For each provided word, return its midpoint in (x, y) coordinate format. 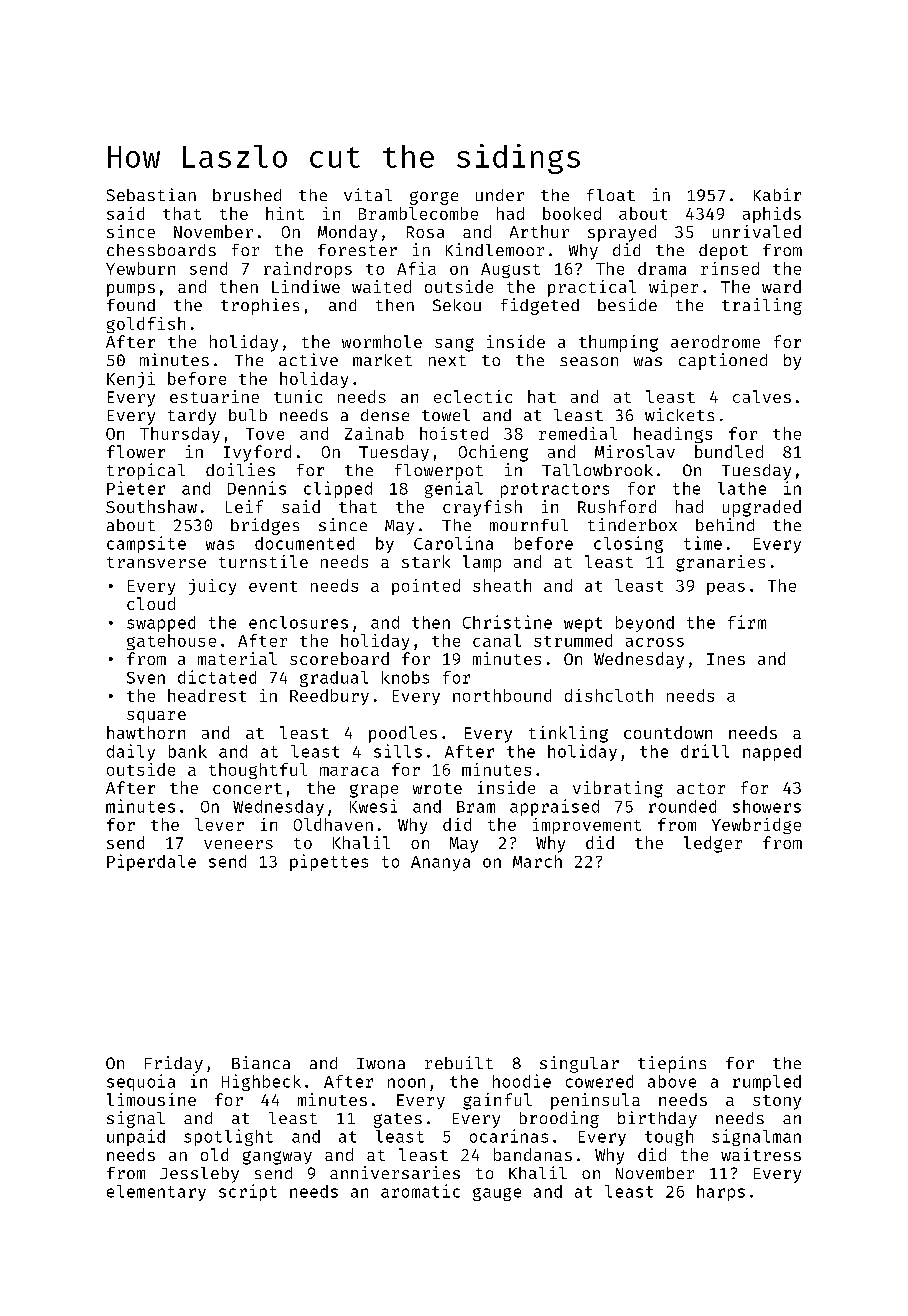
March (537, 861)
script (248, 1192)
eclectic (473, 396)
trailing (762, 306)
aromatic (420, 1191)
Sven (146, 678)
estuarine (214, 396)
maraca (349, 771)
